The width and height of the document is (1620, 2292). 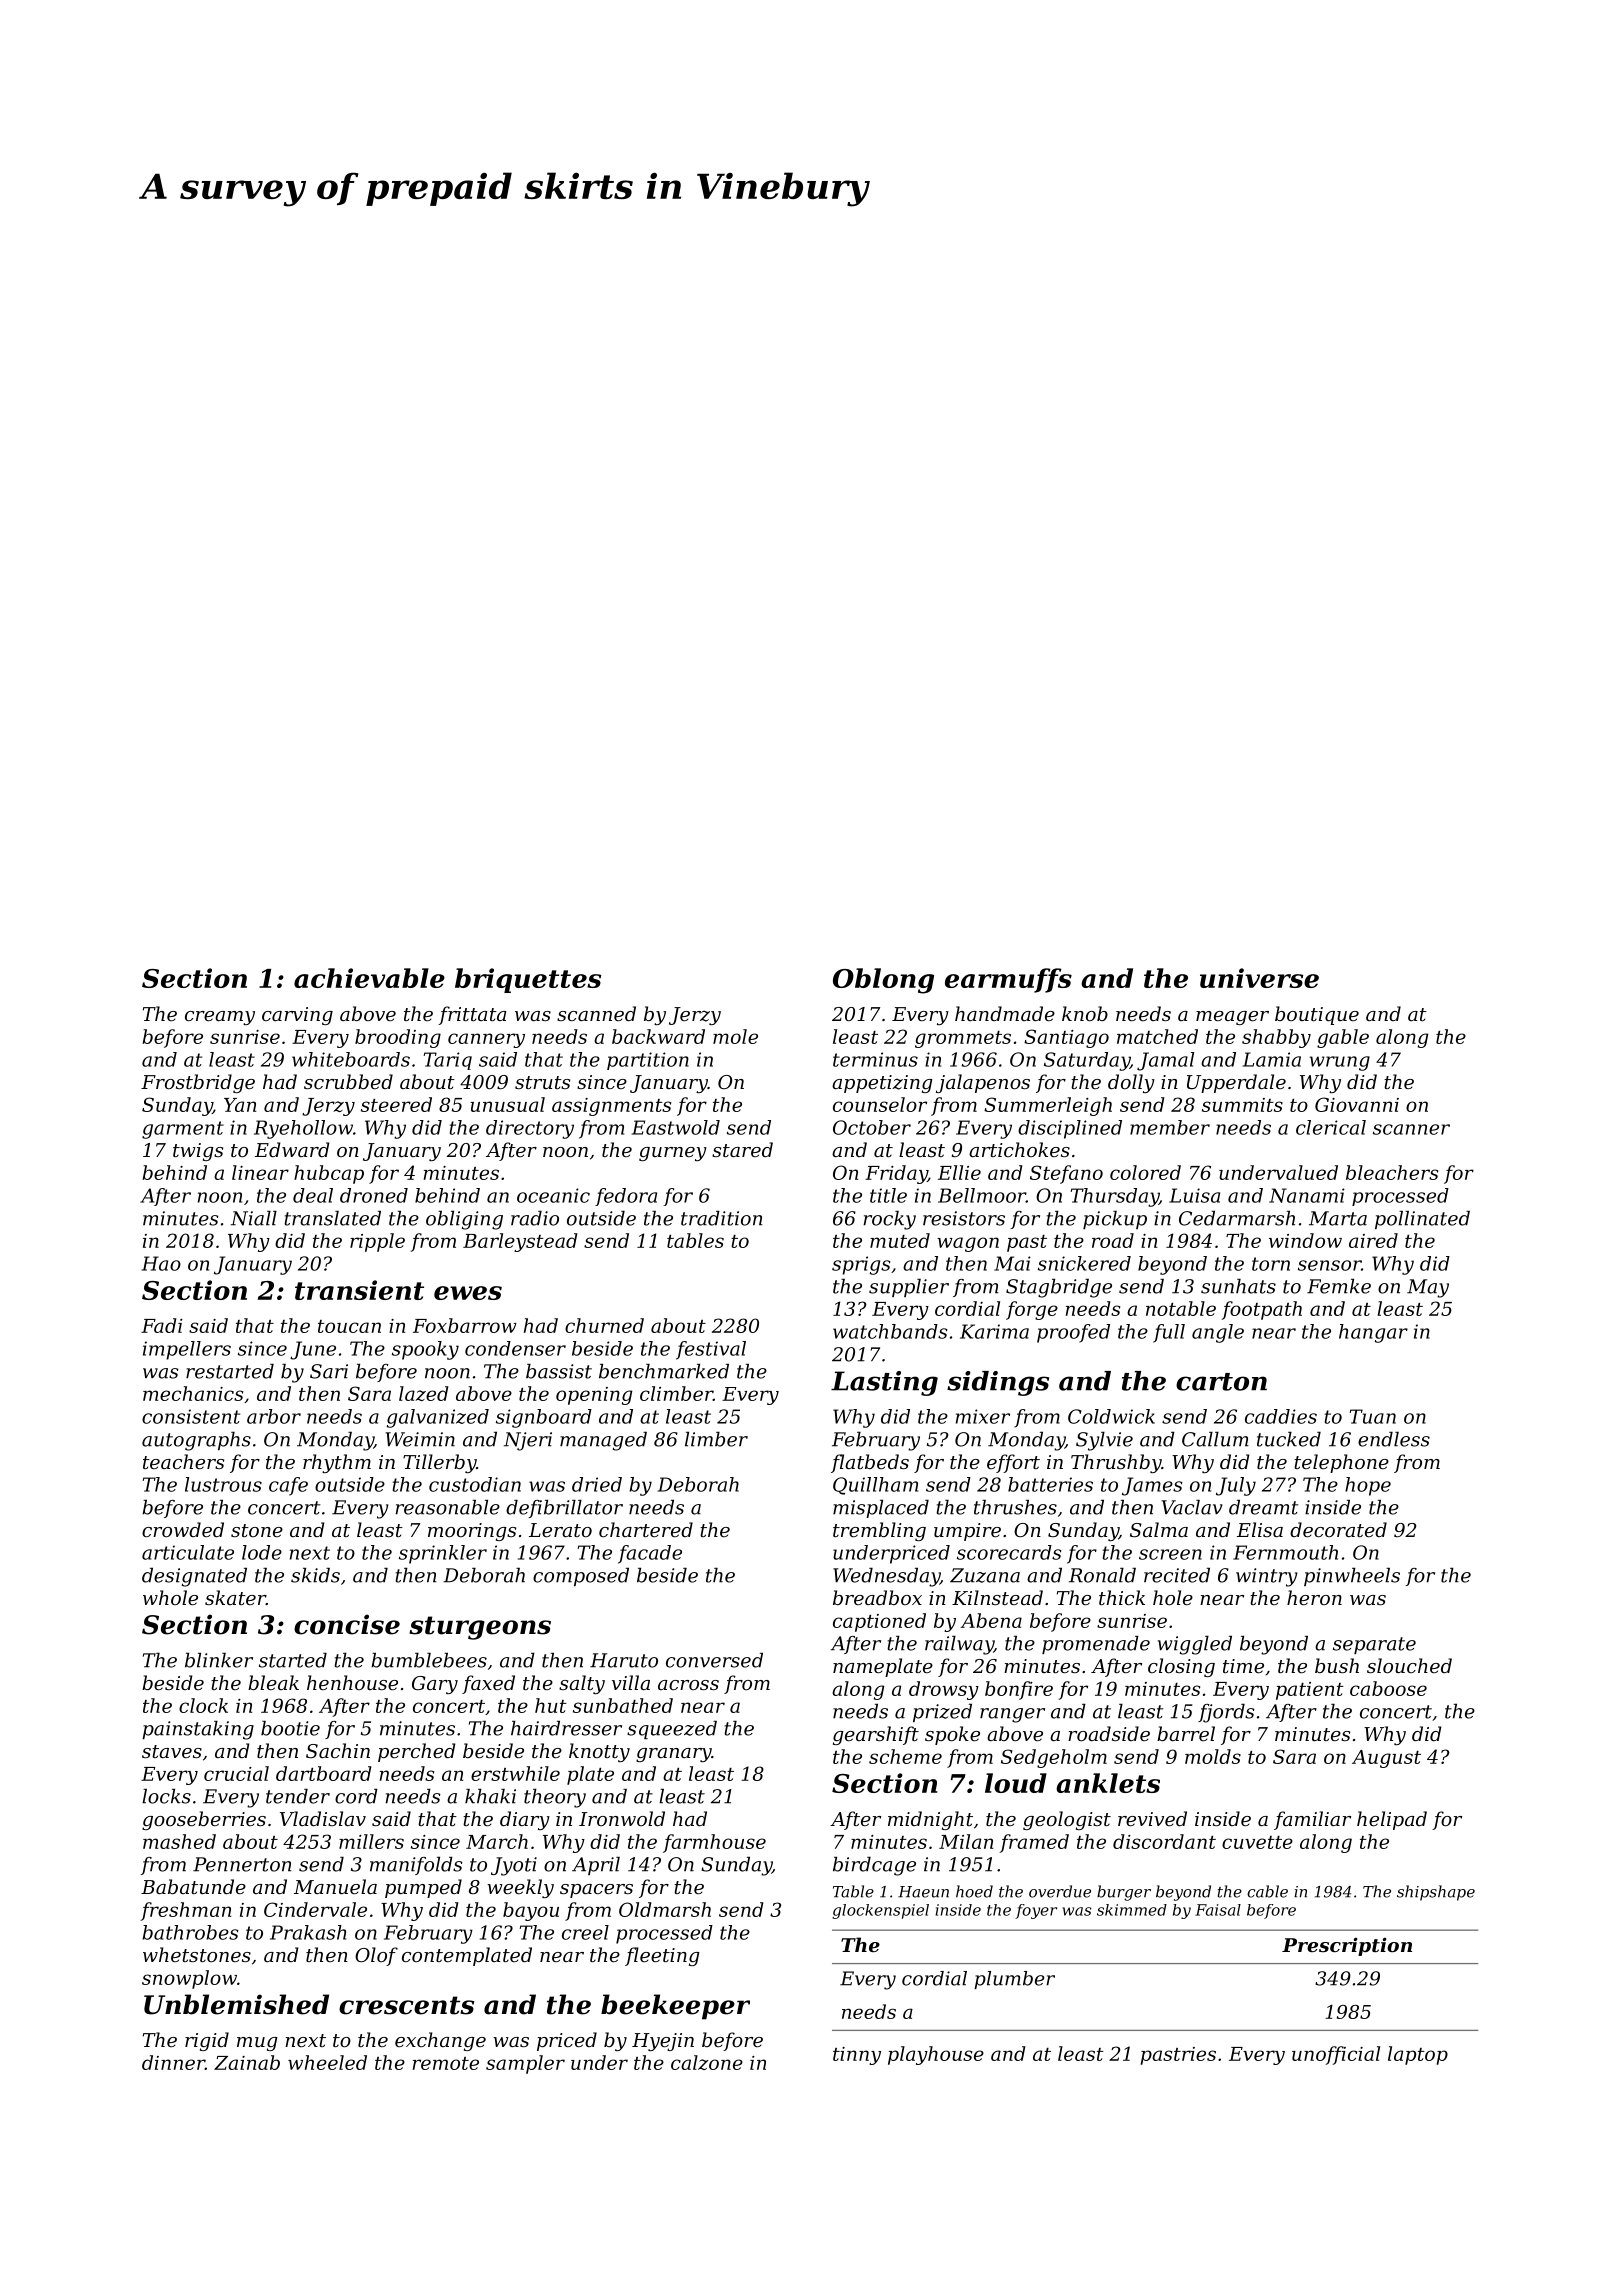 What do you see at coordinates (1336, 2055) in the document?
I see `unofficial` at bounding box center [1336, 2055].
